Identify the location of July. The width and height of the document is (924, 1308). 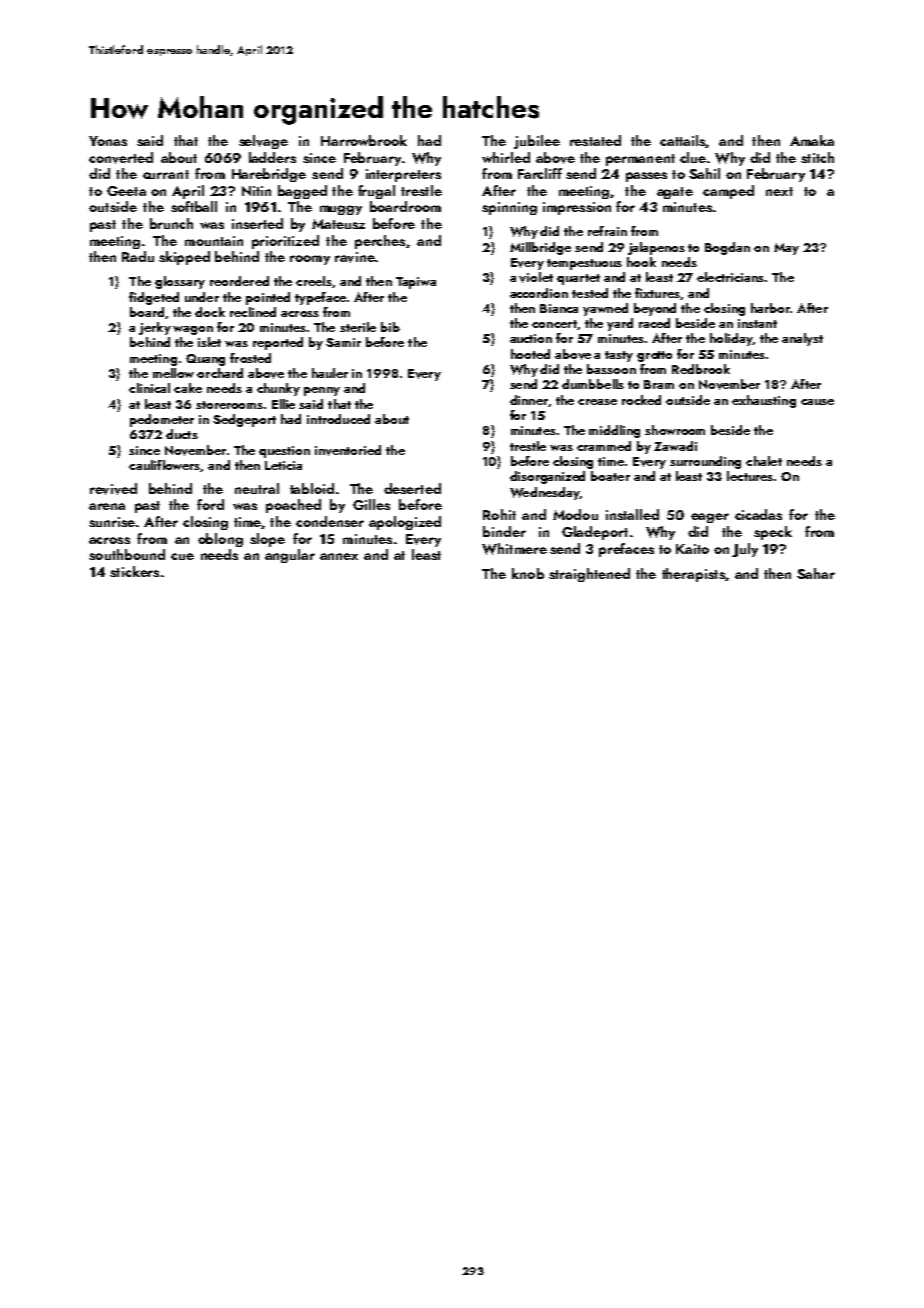
(745, 550).
